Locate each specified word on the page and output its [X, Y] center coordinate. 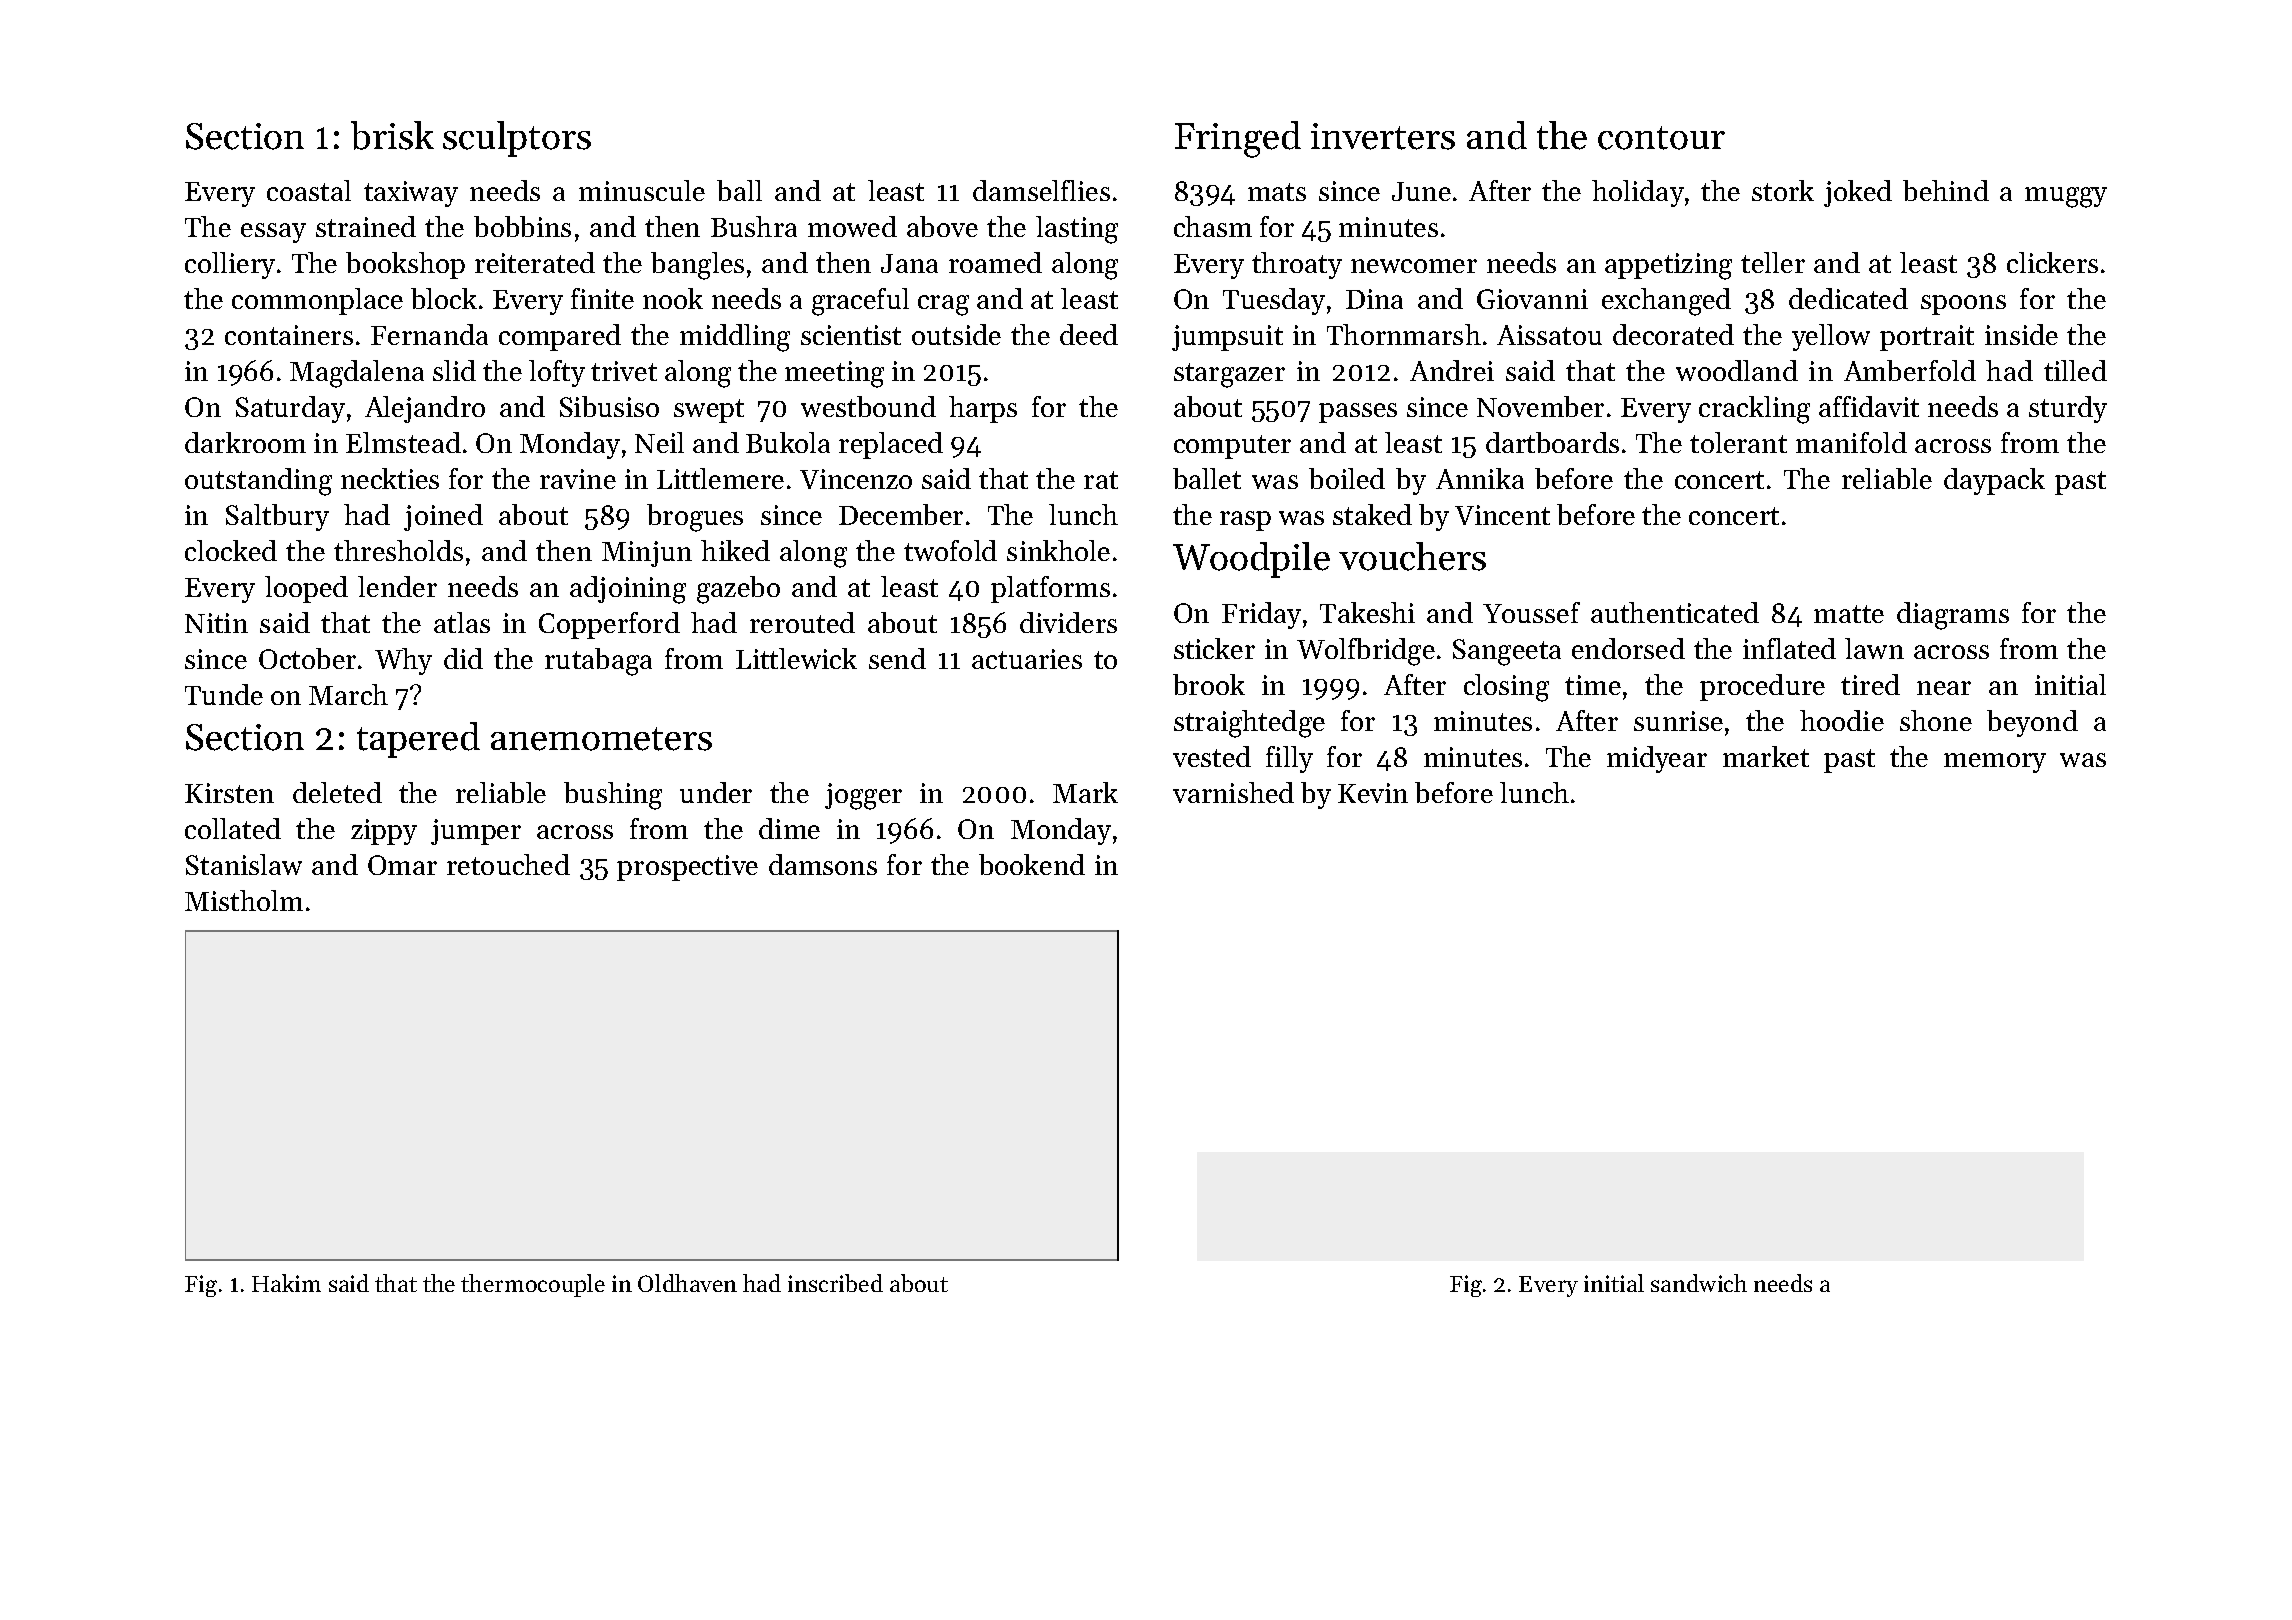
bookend [1032, 864]
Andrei [1452, 370]
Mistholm [244, 900]
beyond [2032, 723]
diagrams [1953, 616]
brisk [392, 135]
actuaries [1027, 659]
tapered [418, 740]
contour [1661, 138]
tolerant [1738, 442]
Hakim [286, 1283]
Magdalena [357, 374]
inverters [1383, 136]
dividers [1068, 622]
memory [1995, 763]
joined [443, 517]
